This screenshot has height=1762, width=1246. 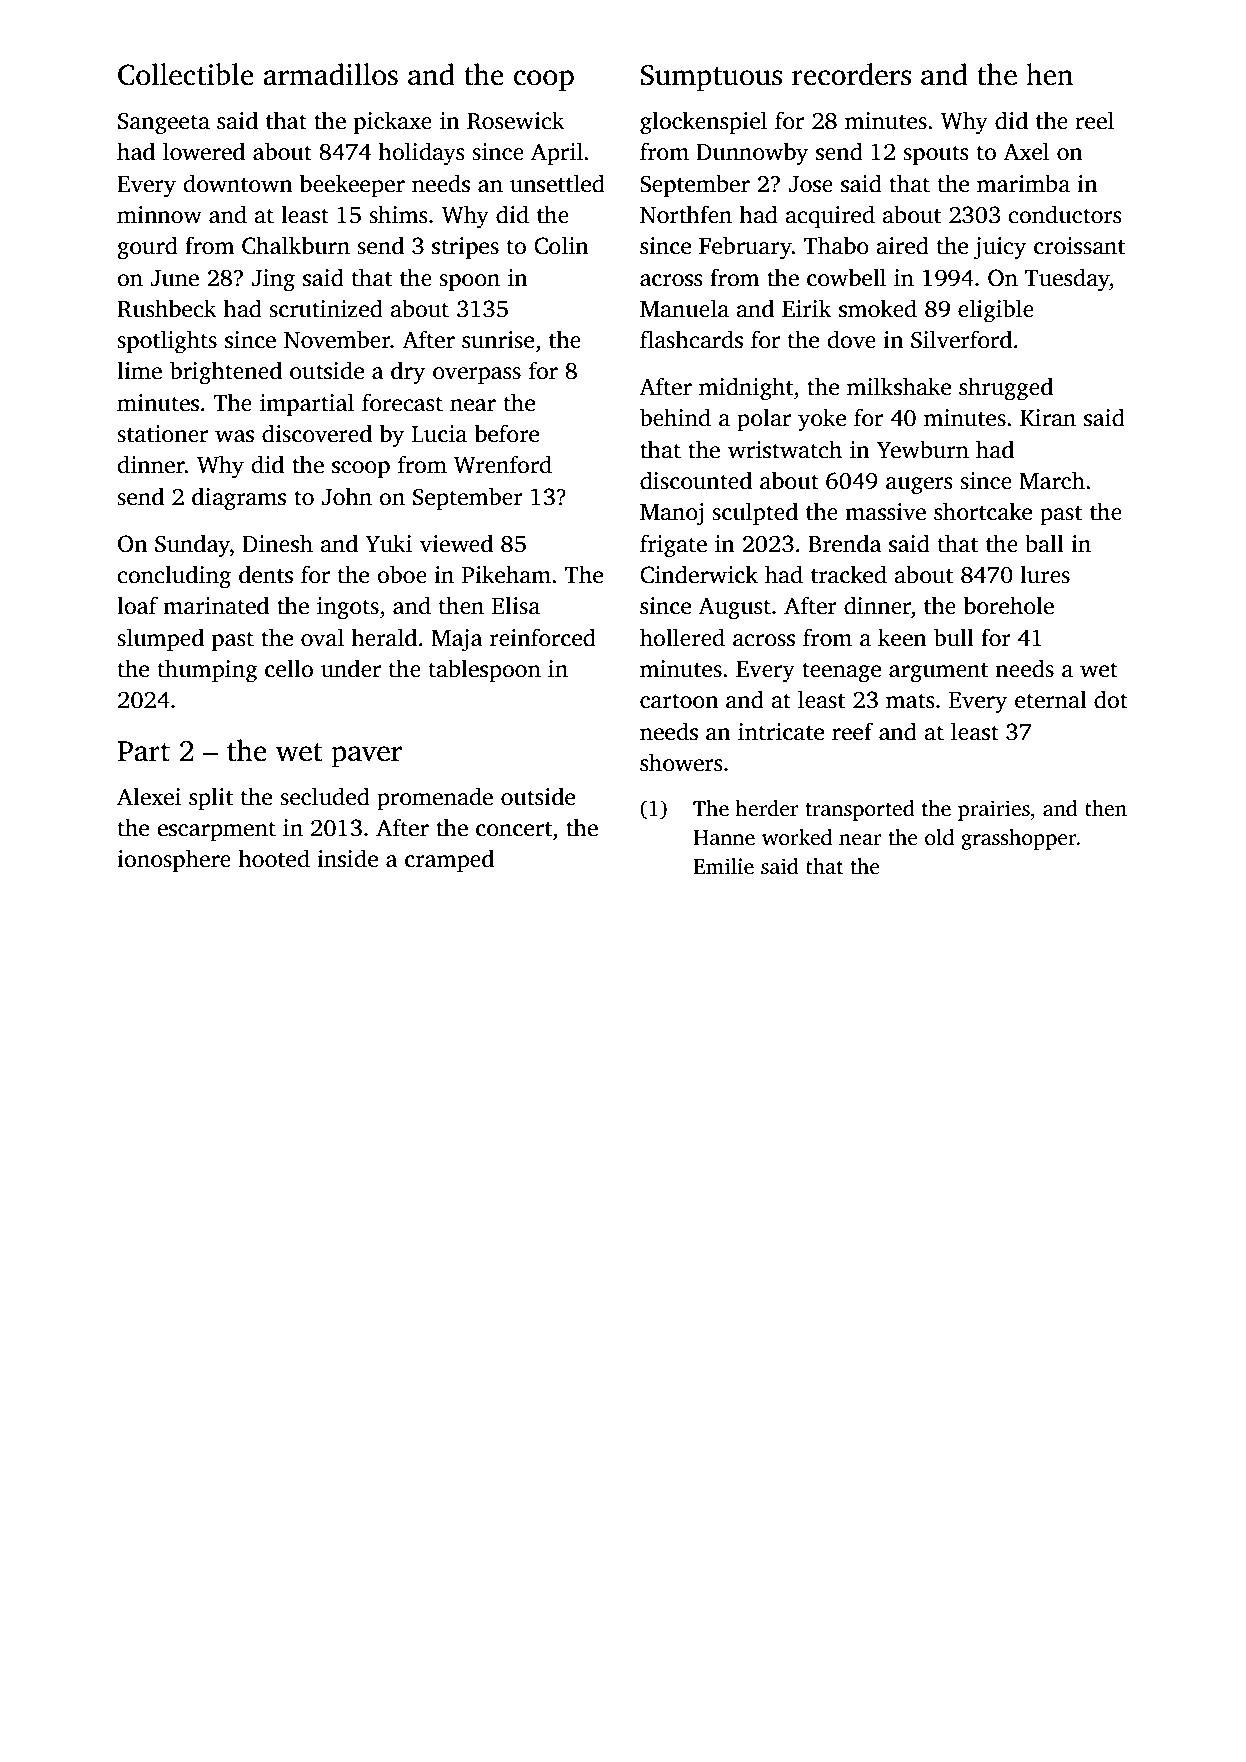 What do you see at coordinates (216, 831) in the screenshot?
I see `escarpment` at bounding box center [216, 831].
